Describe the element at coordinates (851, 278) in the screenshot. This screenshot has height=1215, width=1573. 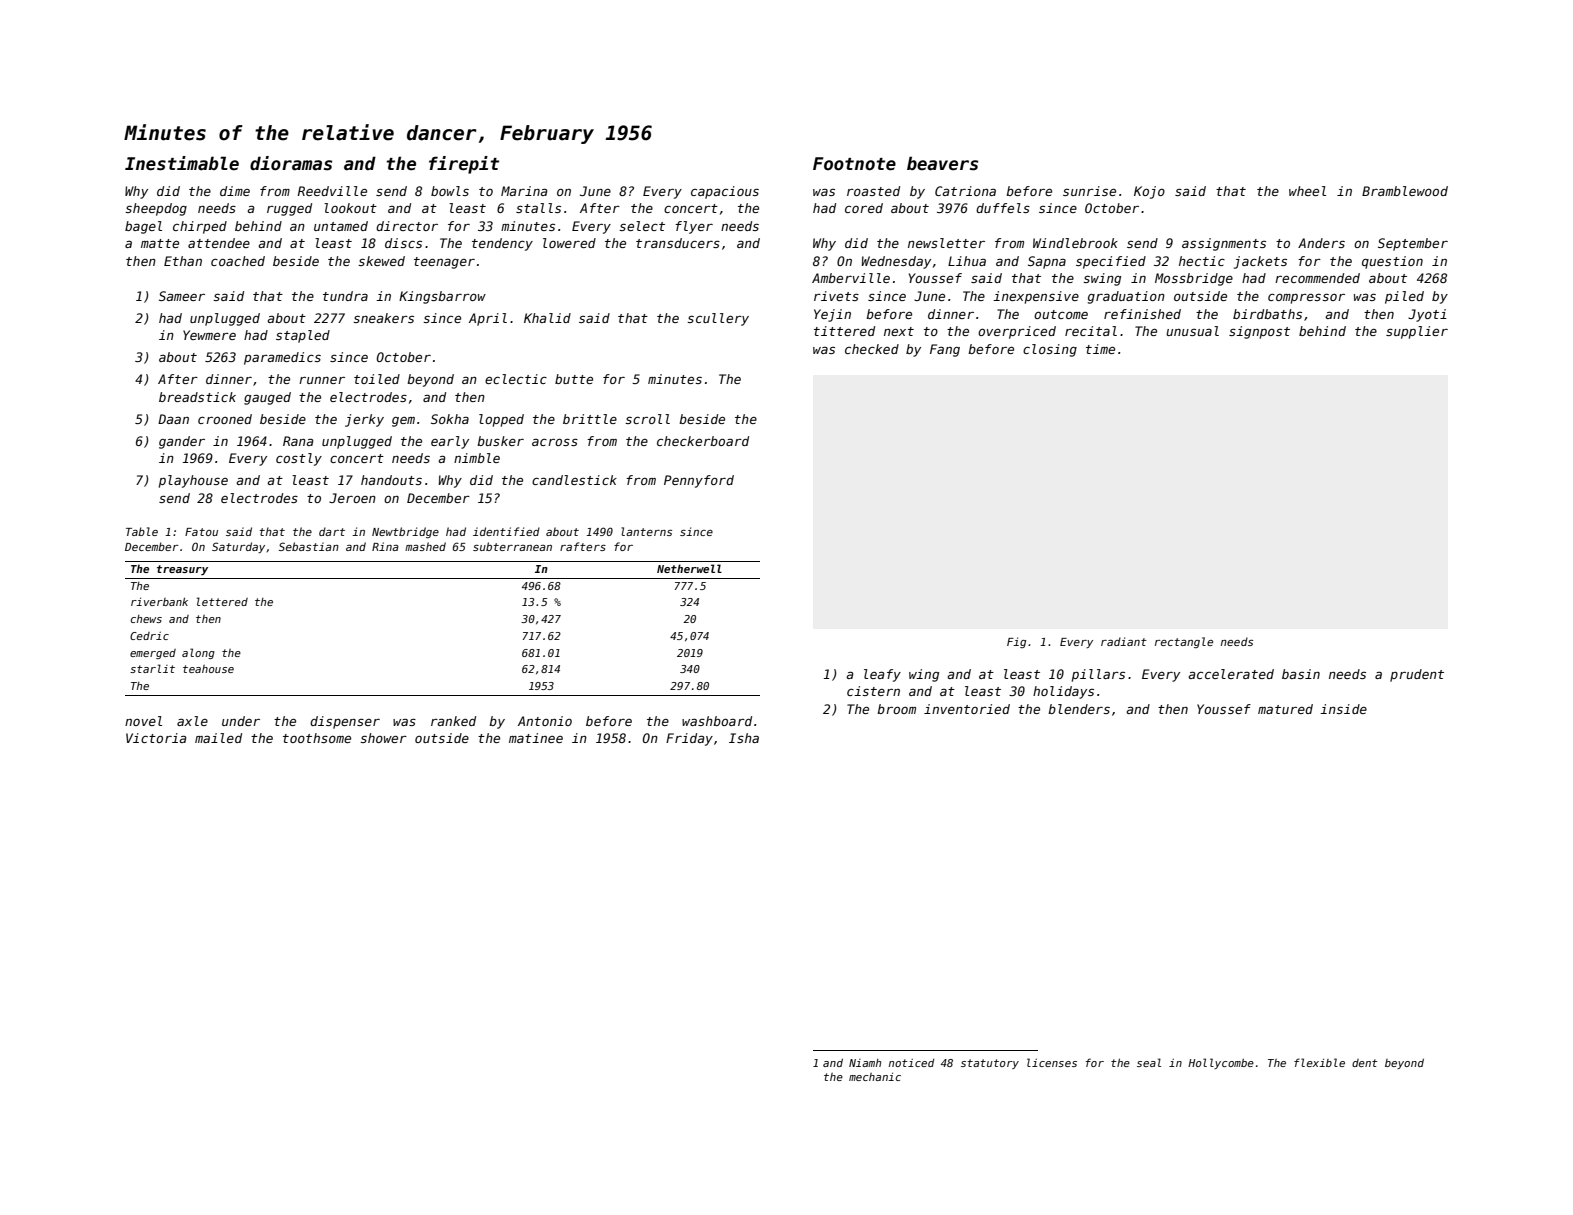
I see `Amberville` at that location.
